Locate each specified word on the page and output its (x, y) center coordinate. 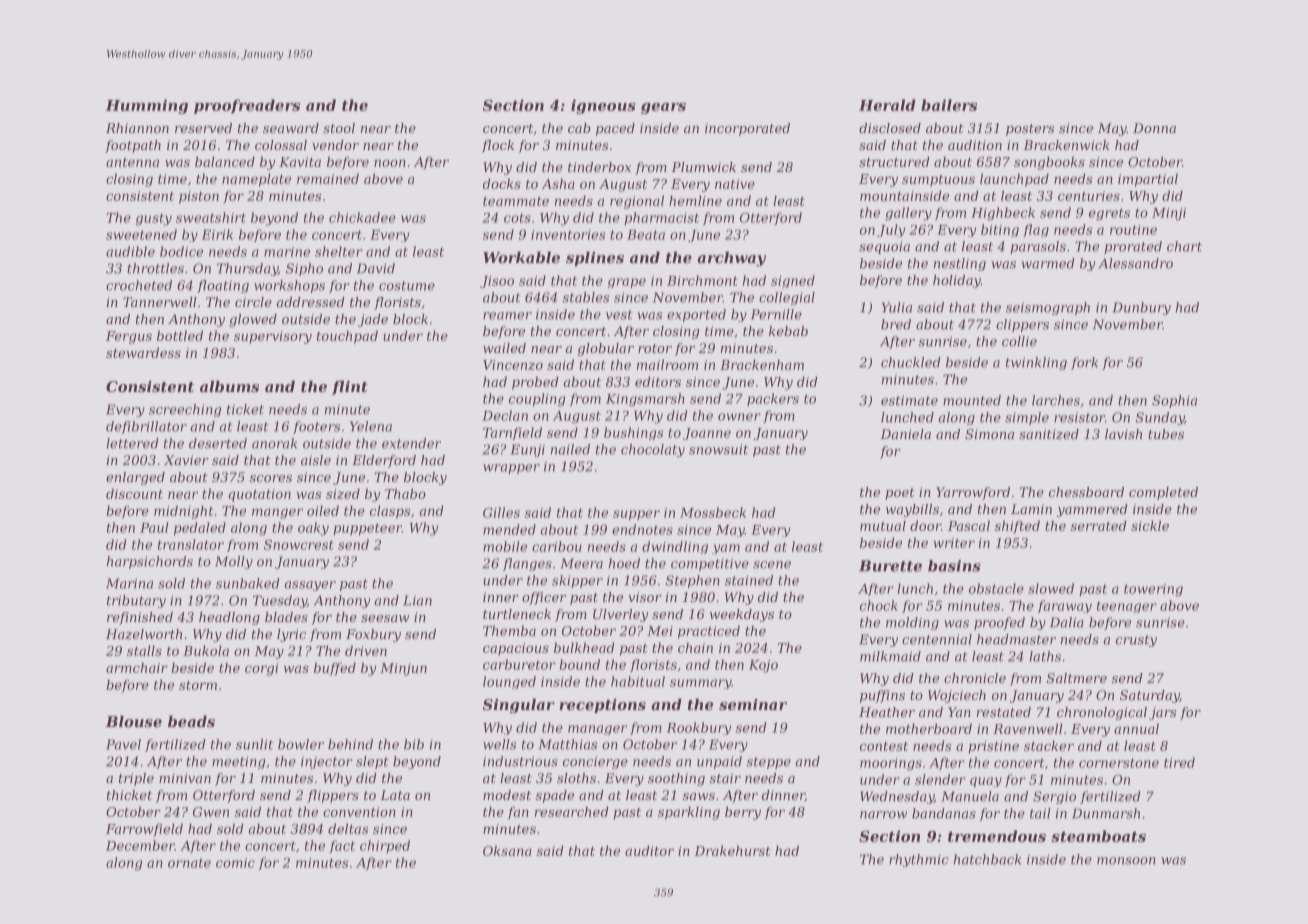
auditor (649, 850)
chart (1184, 246)
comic (235, 863)
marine (287, 252)
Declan (505, 415)
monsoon (1126, 861)
